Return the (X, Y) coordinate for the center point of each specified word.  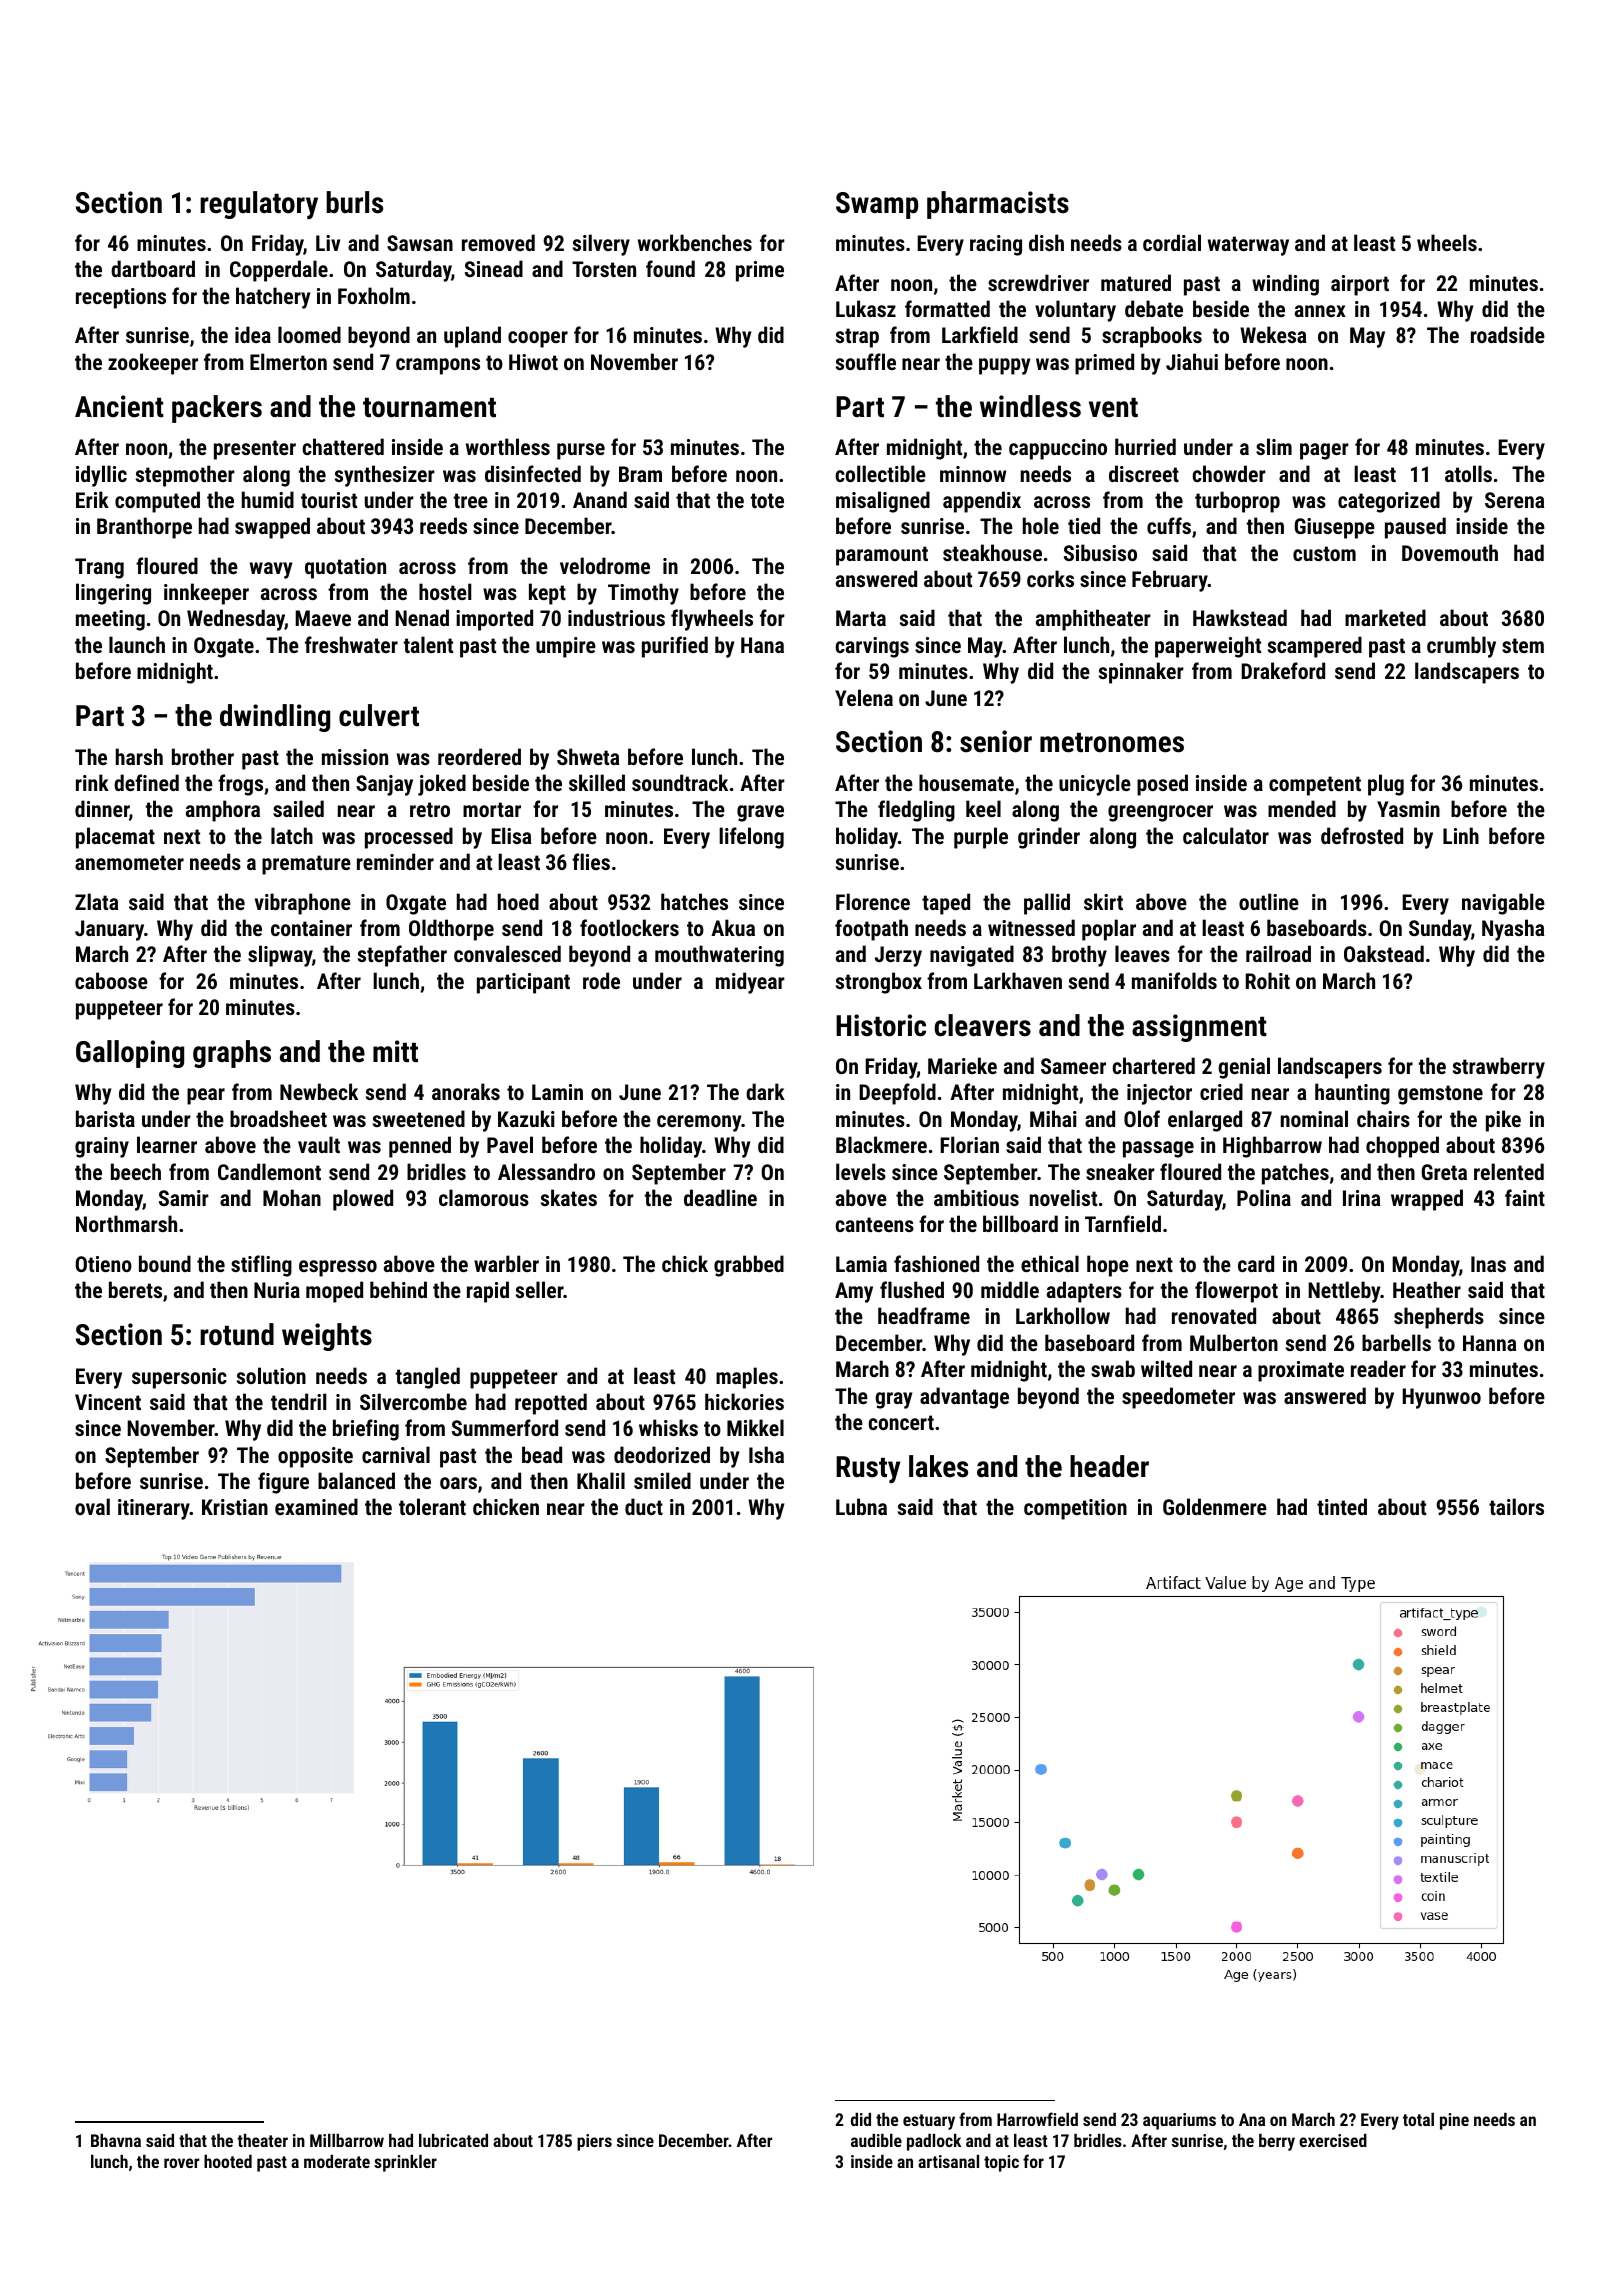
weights (327, 1337)
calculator (1226, 835)
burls (354, 202)
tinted (1342, 1506)
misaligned (883, 502)
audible (876, 2140)
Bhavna (116, 2140)
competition (1075, 1509)
